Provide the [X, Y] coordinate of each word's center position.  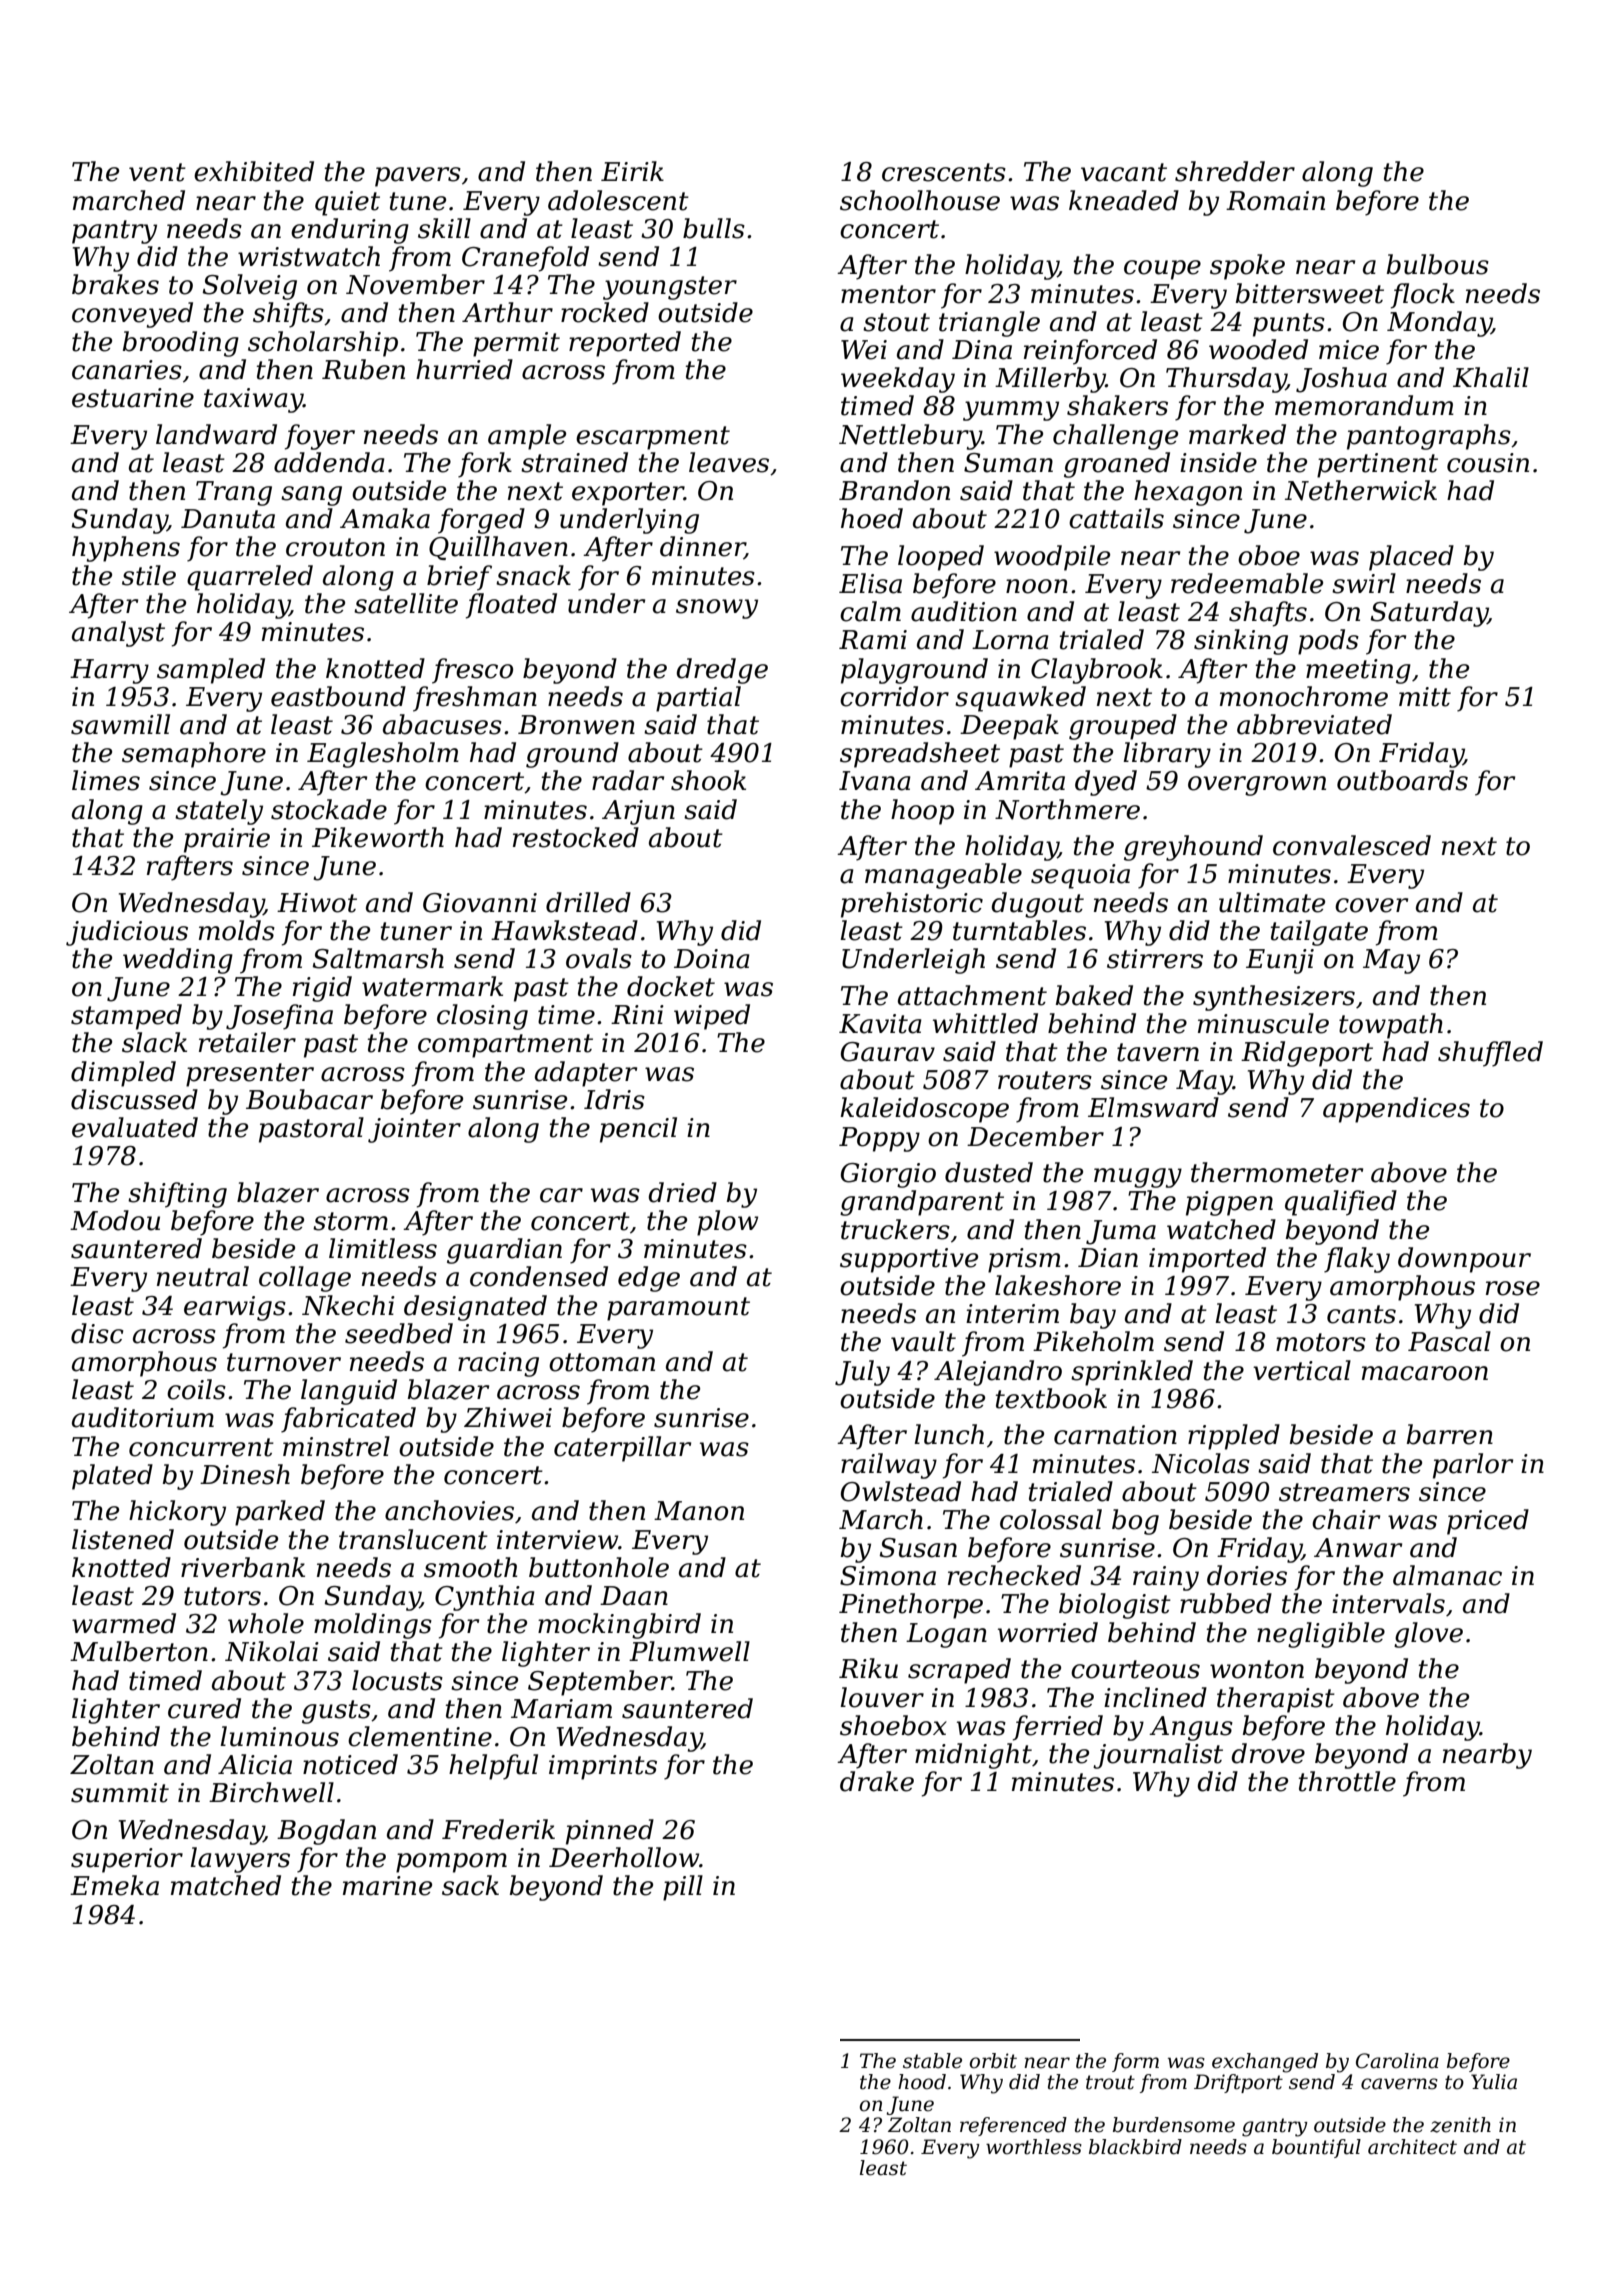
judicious [127, 933]
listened [123, 1539]
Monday [1439, 324]
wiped [712, 1017]
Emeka [114, 1885]
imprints [603, 1767]
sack [470, 1885]
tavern [1158, 1052]
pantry [114, 232]
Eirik [632, 171]
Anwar [1358, 1548]
